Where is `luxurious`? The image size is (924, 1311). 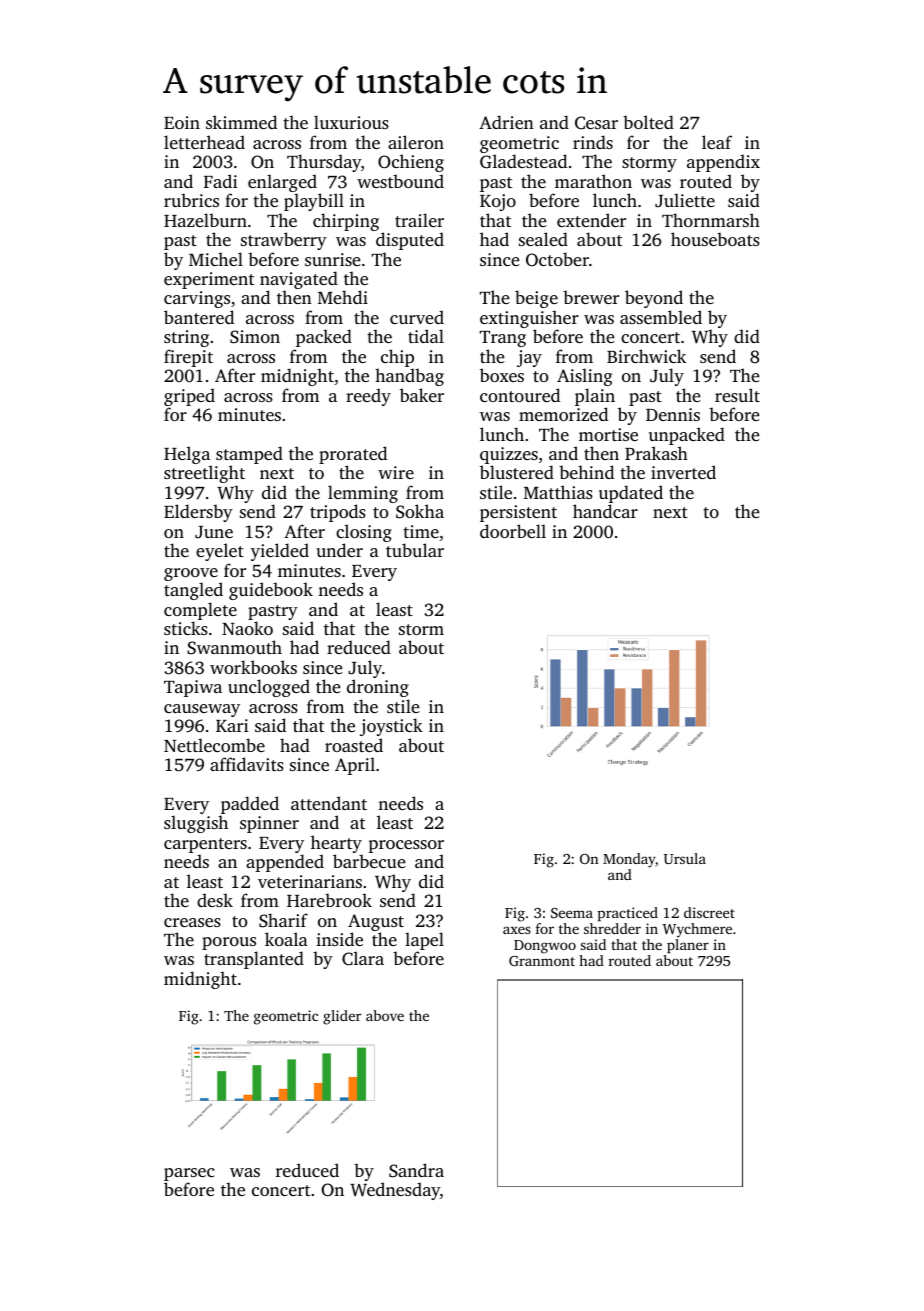
luxurious is located at coordinates (351, 122).
